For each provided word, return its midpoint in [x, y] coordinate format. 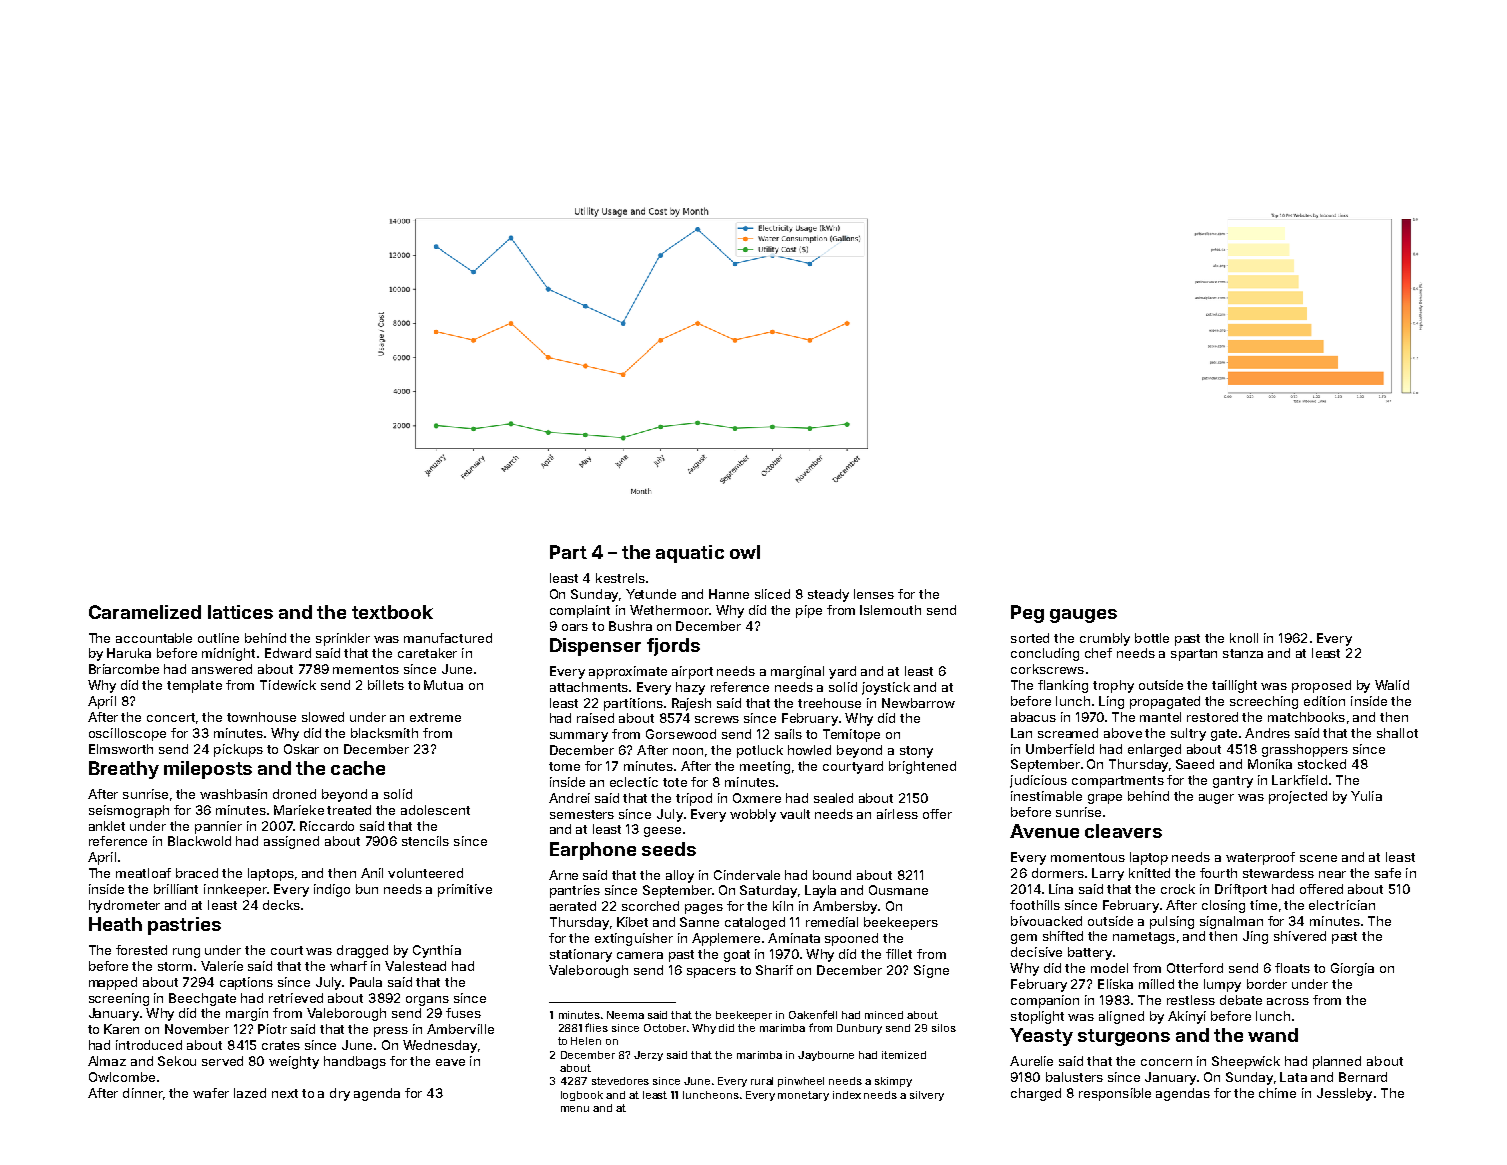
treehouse [829, 703]
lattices [240, 612]
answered [222, 669]
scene [1318, 858]
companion [1045, 1001]
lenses [874, 594]
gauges [1083, 616]
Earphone [593, 851]
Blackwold [199, 841]
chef [1098, 653]
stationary [581, 955]
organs [427, 1001]
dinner [143, 1093]
